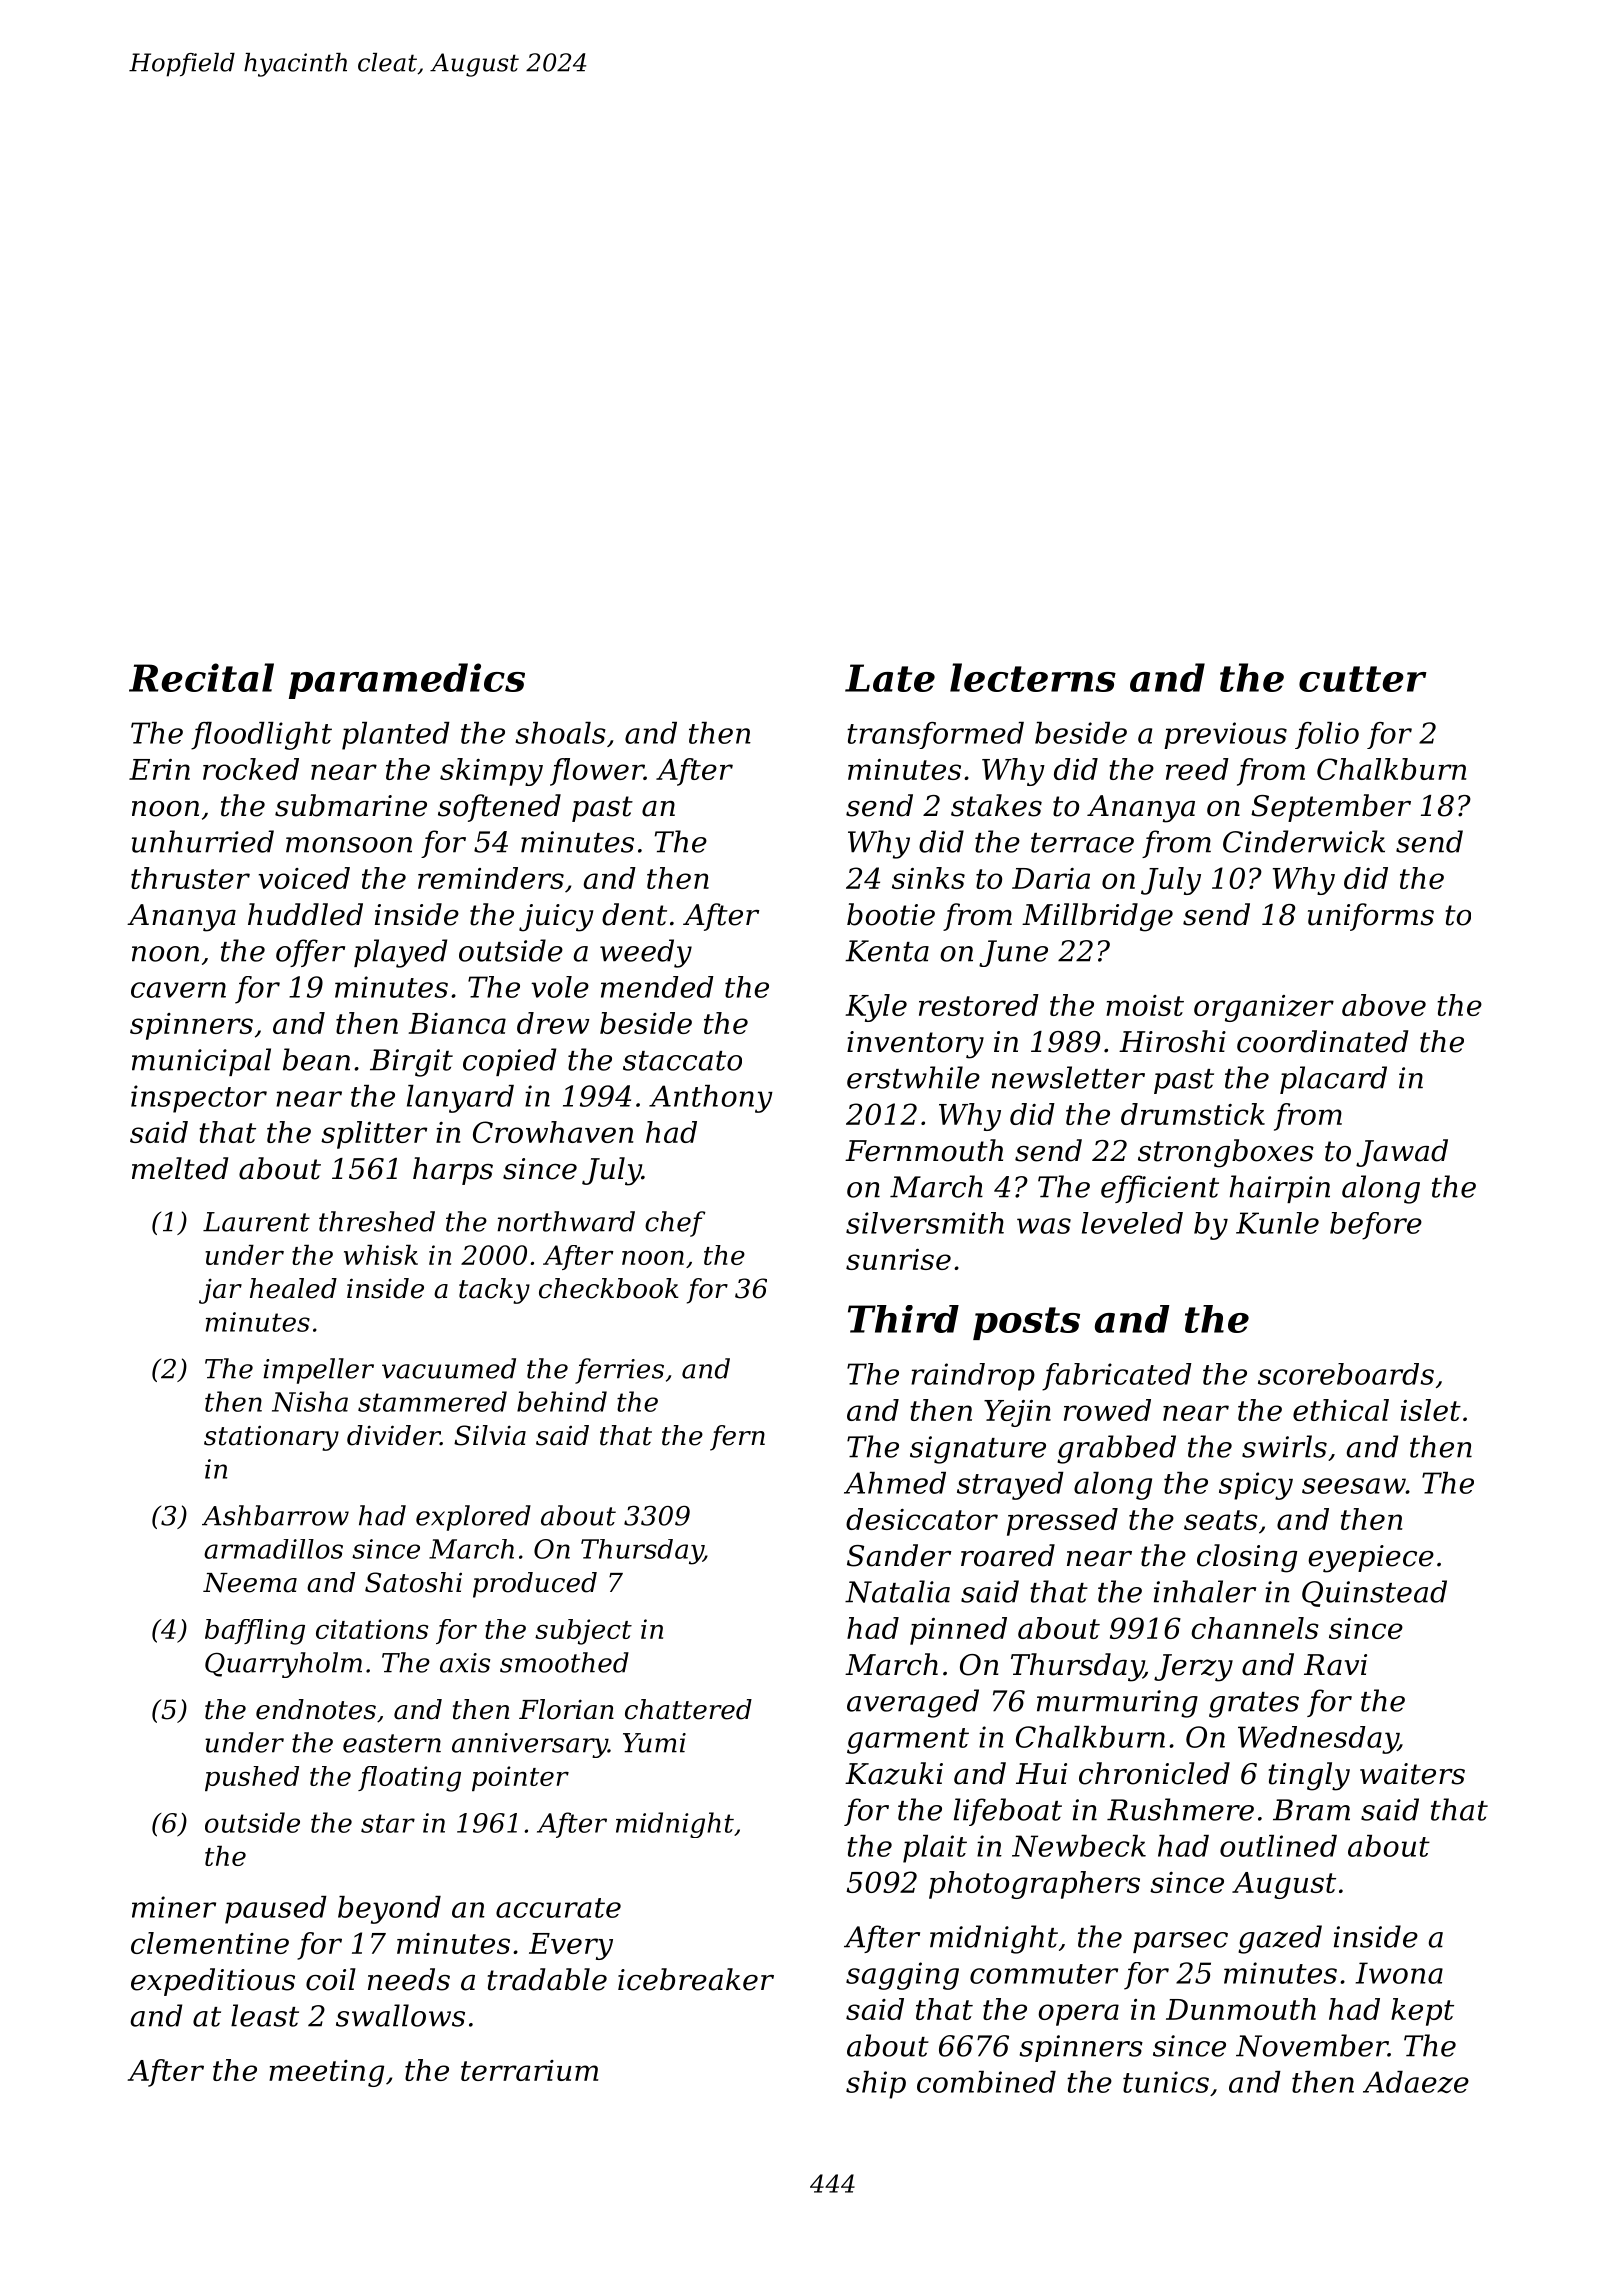 This screenshot has width=1620, height=2292. What do you see at coordinates (520, 1778) in the screenshot?
I see `pointer` at bounding box center [520, 1778].
